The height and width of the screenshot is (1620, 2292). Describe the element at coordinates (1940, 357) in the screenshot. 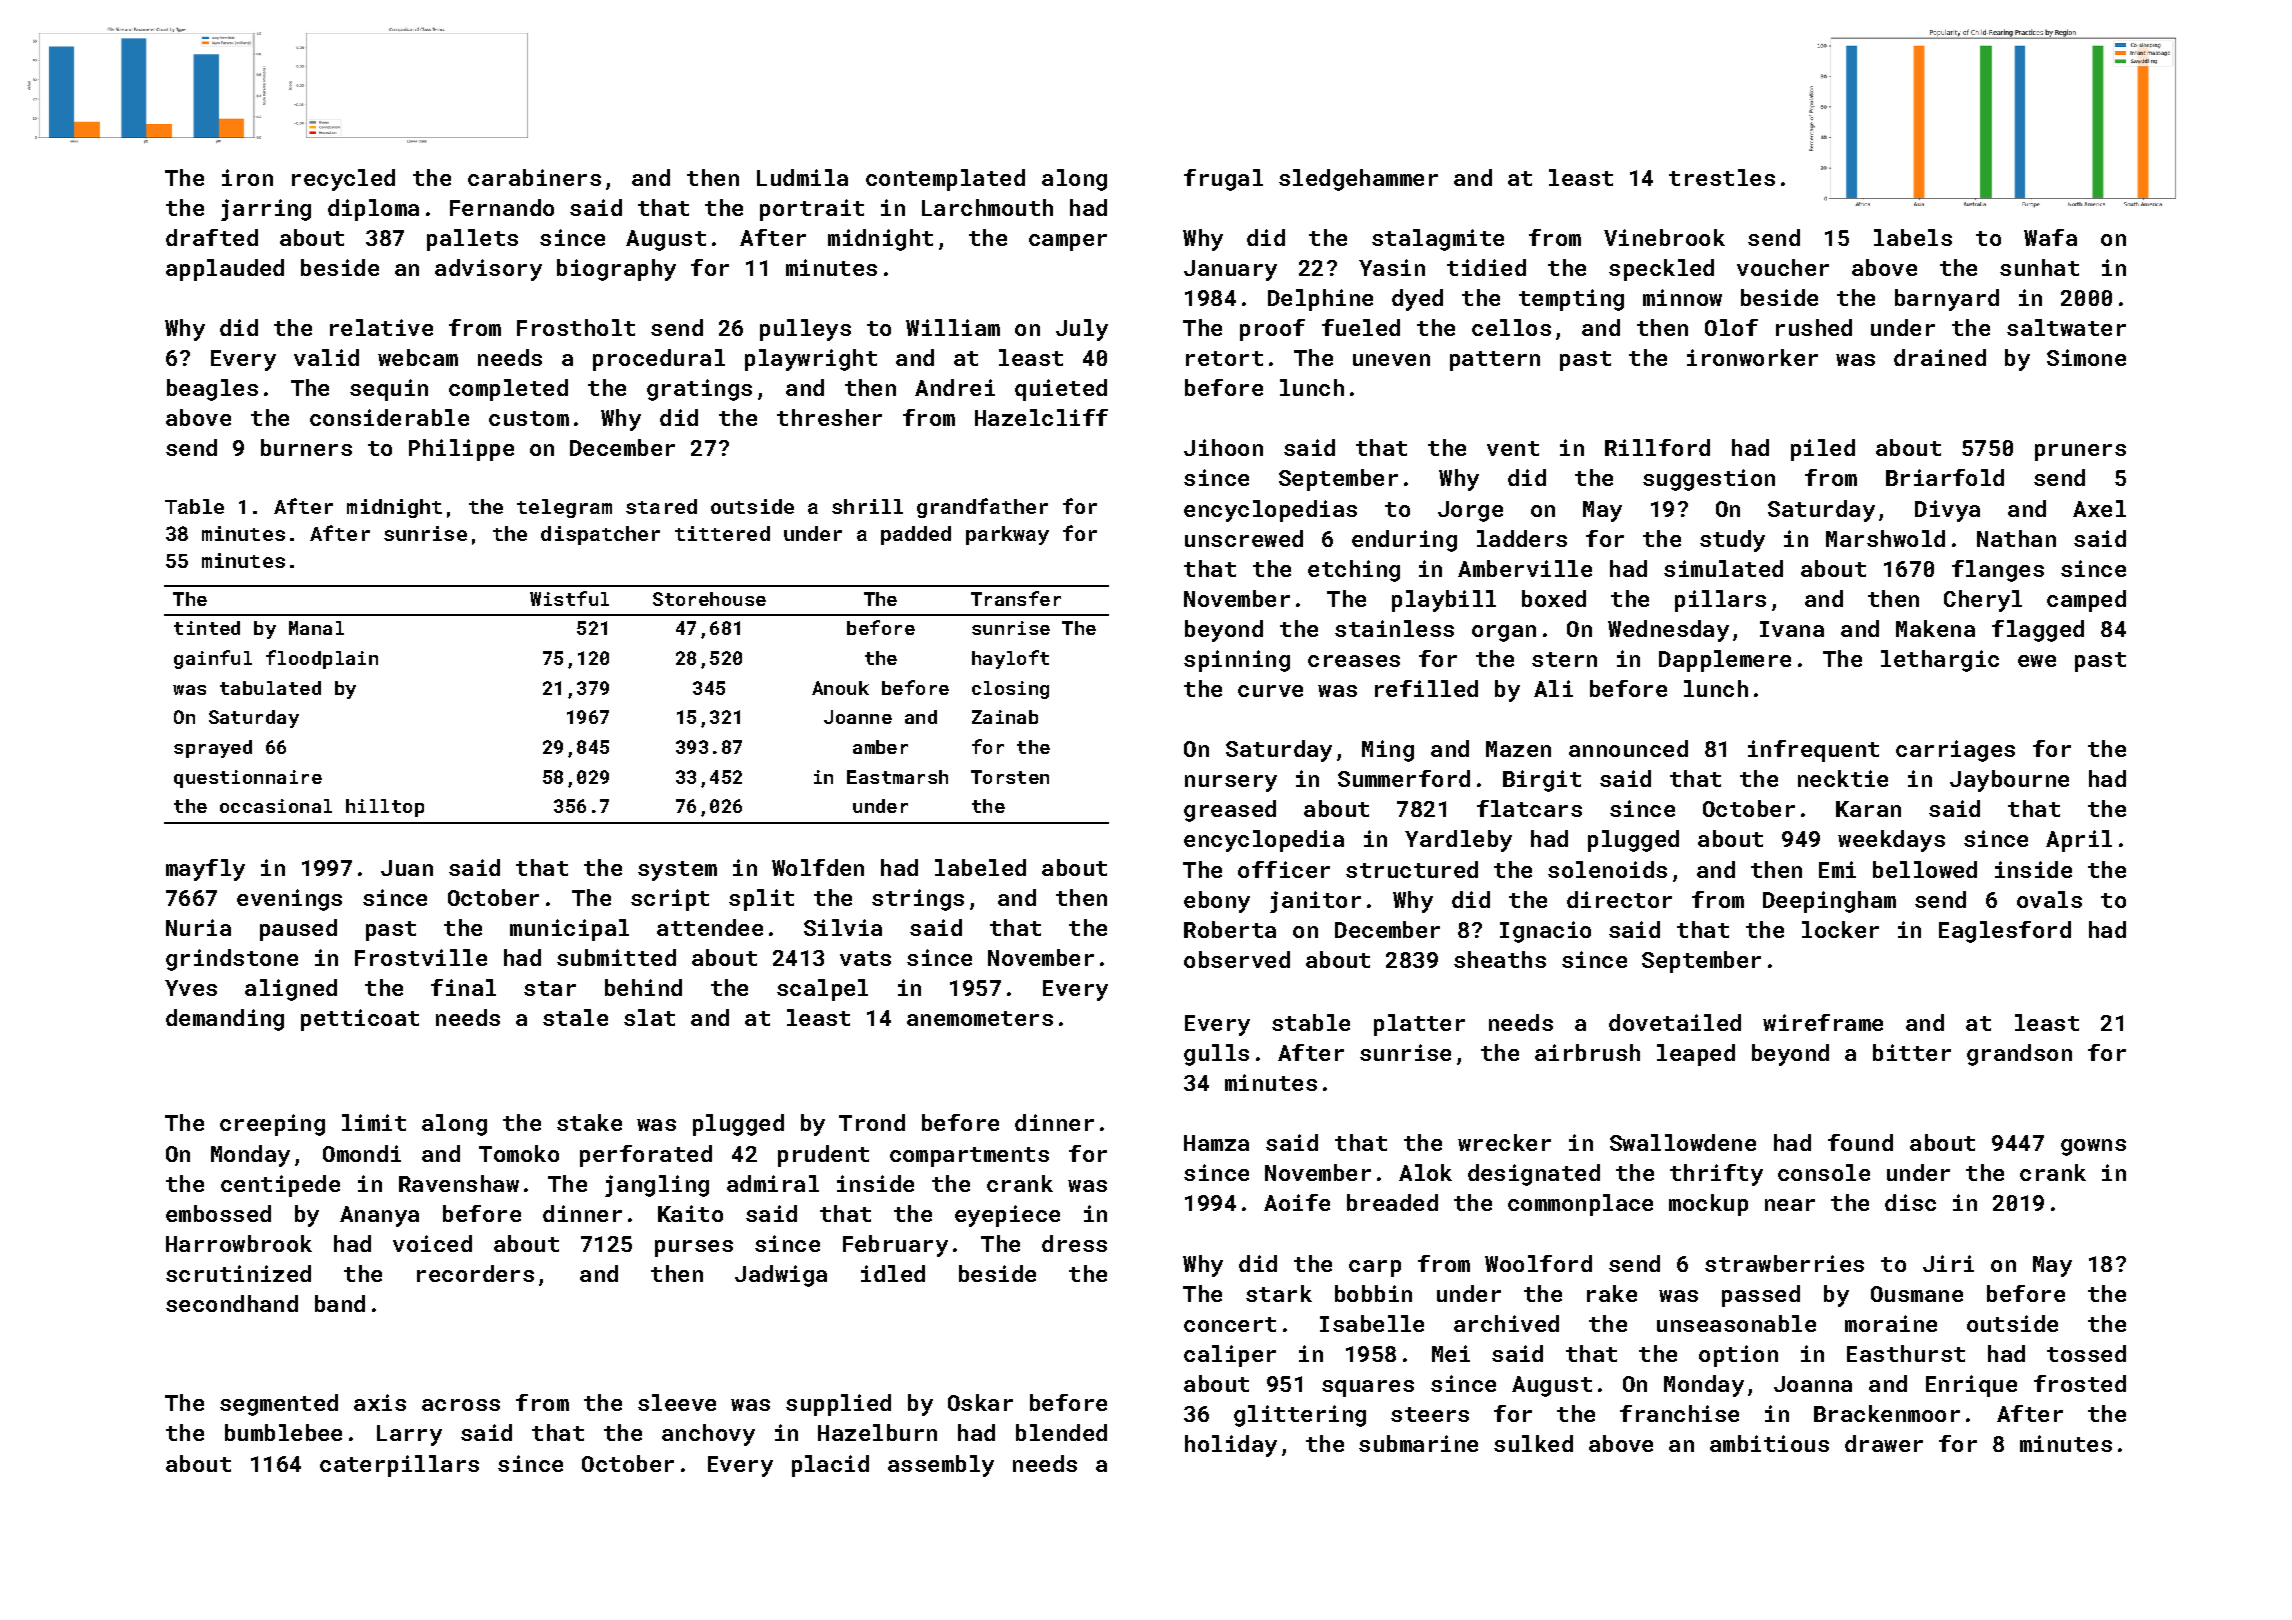

I see `drained` at that location.
